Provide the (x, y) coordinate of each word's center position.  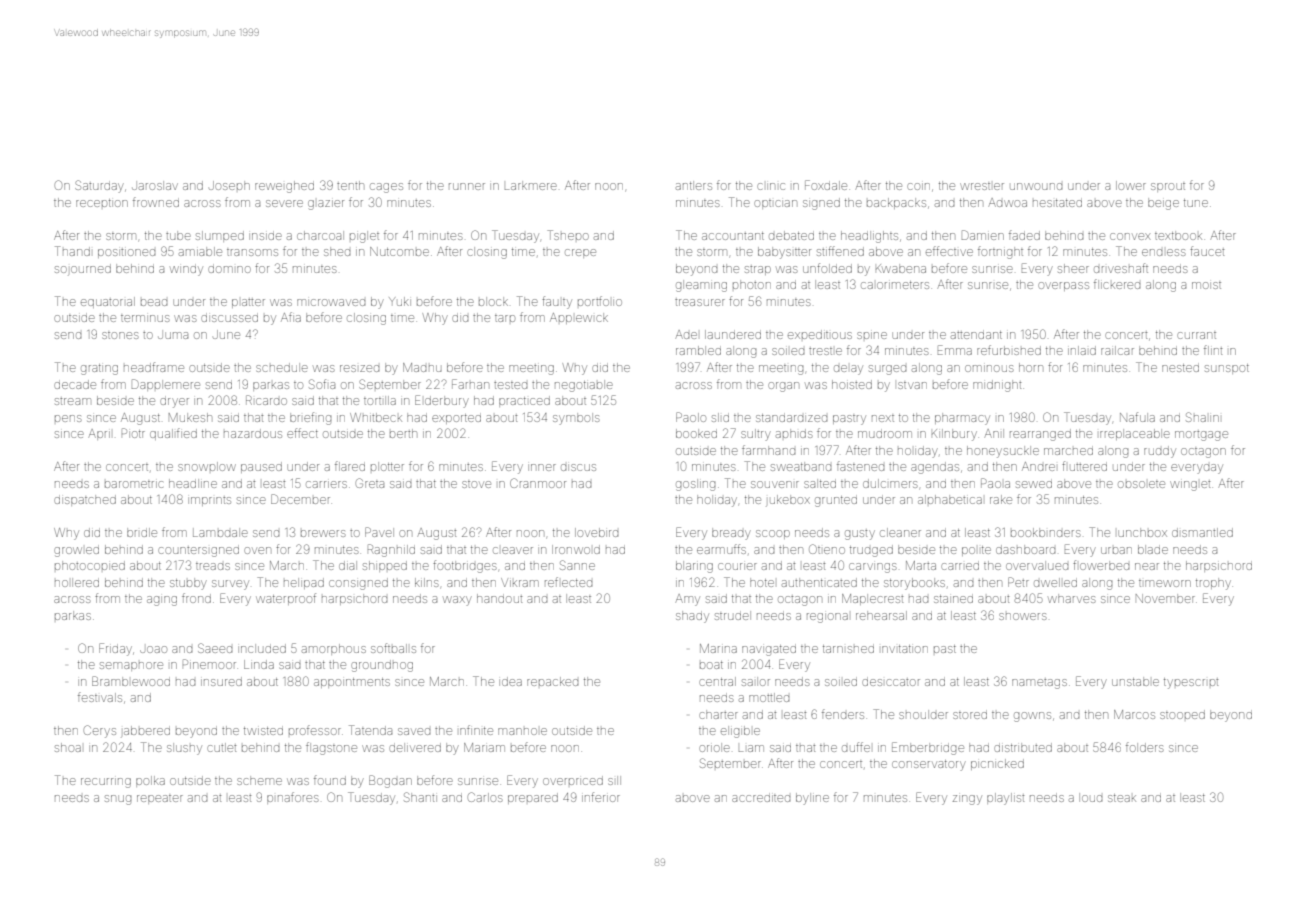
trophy (1213, 584)
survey (230, 585)
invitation (905, 649)
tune (1196, 203)
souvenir (775, 484)
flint (1213, 350)
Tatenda (370, 730)
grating (99, 369)
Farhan (470, 384)
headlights (869, 237)
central (717, 681)
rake (1001, 499)
